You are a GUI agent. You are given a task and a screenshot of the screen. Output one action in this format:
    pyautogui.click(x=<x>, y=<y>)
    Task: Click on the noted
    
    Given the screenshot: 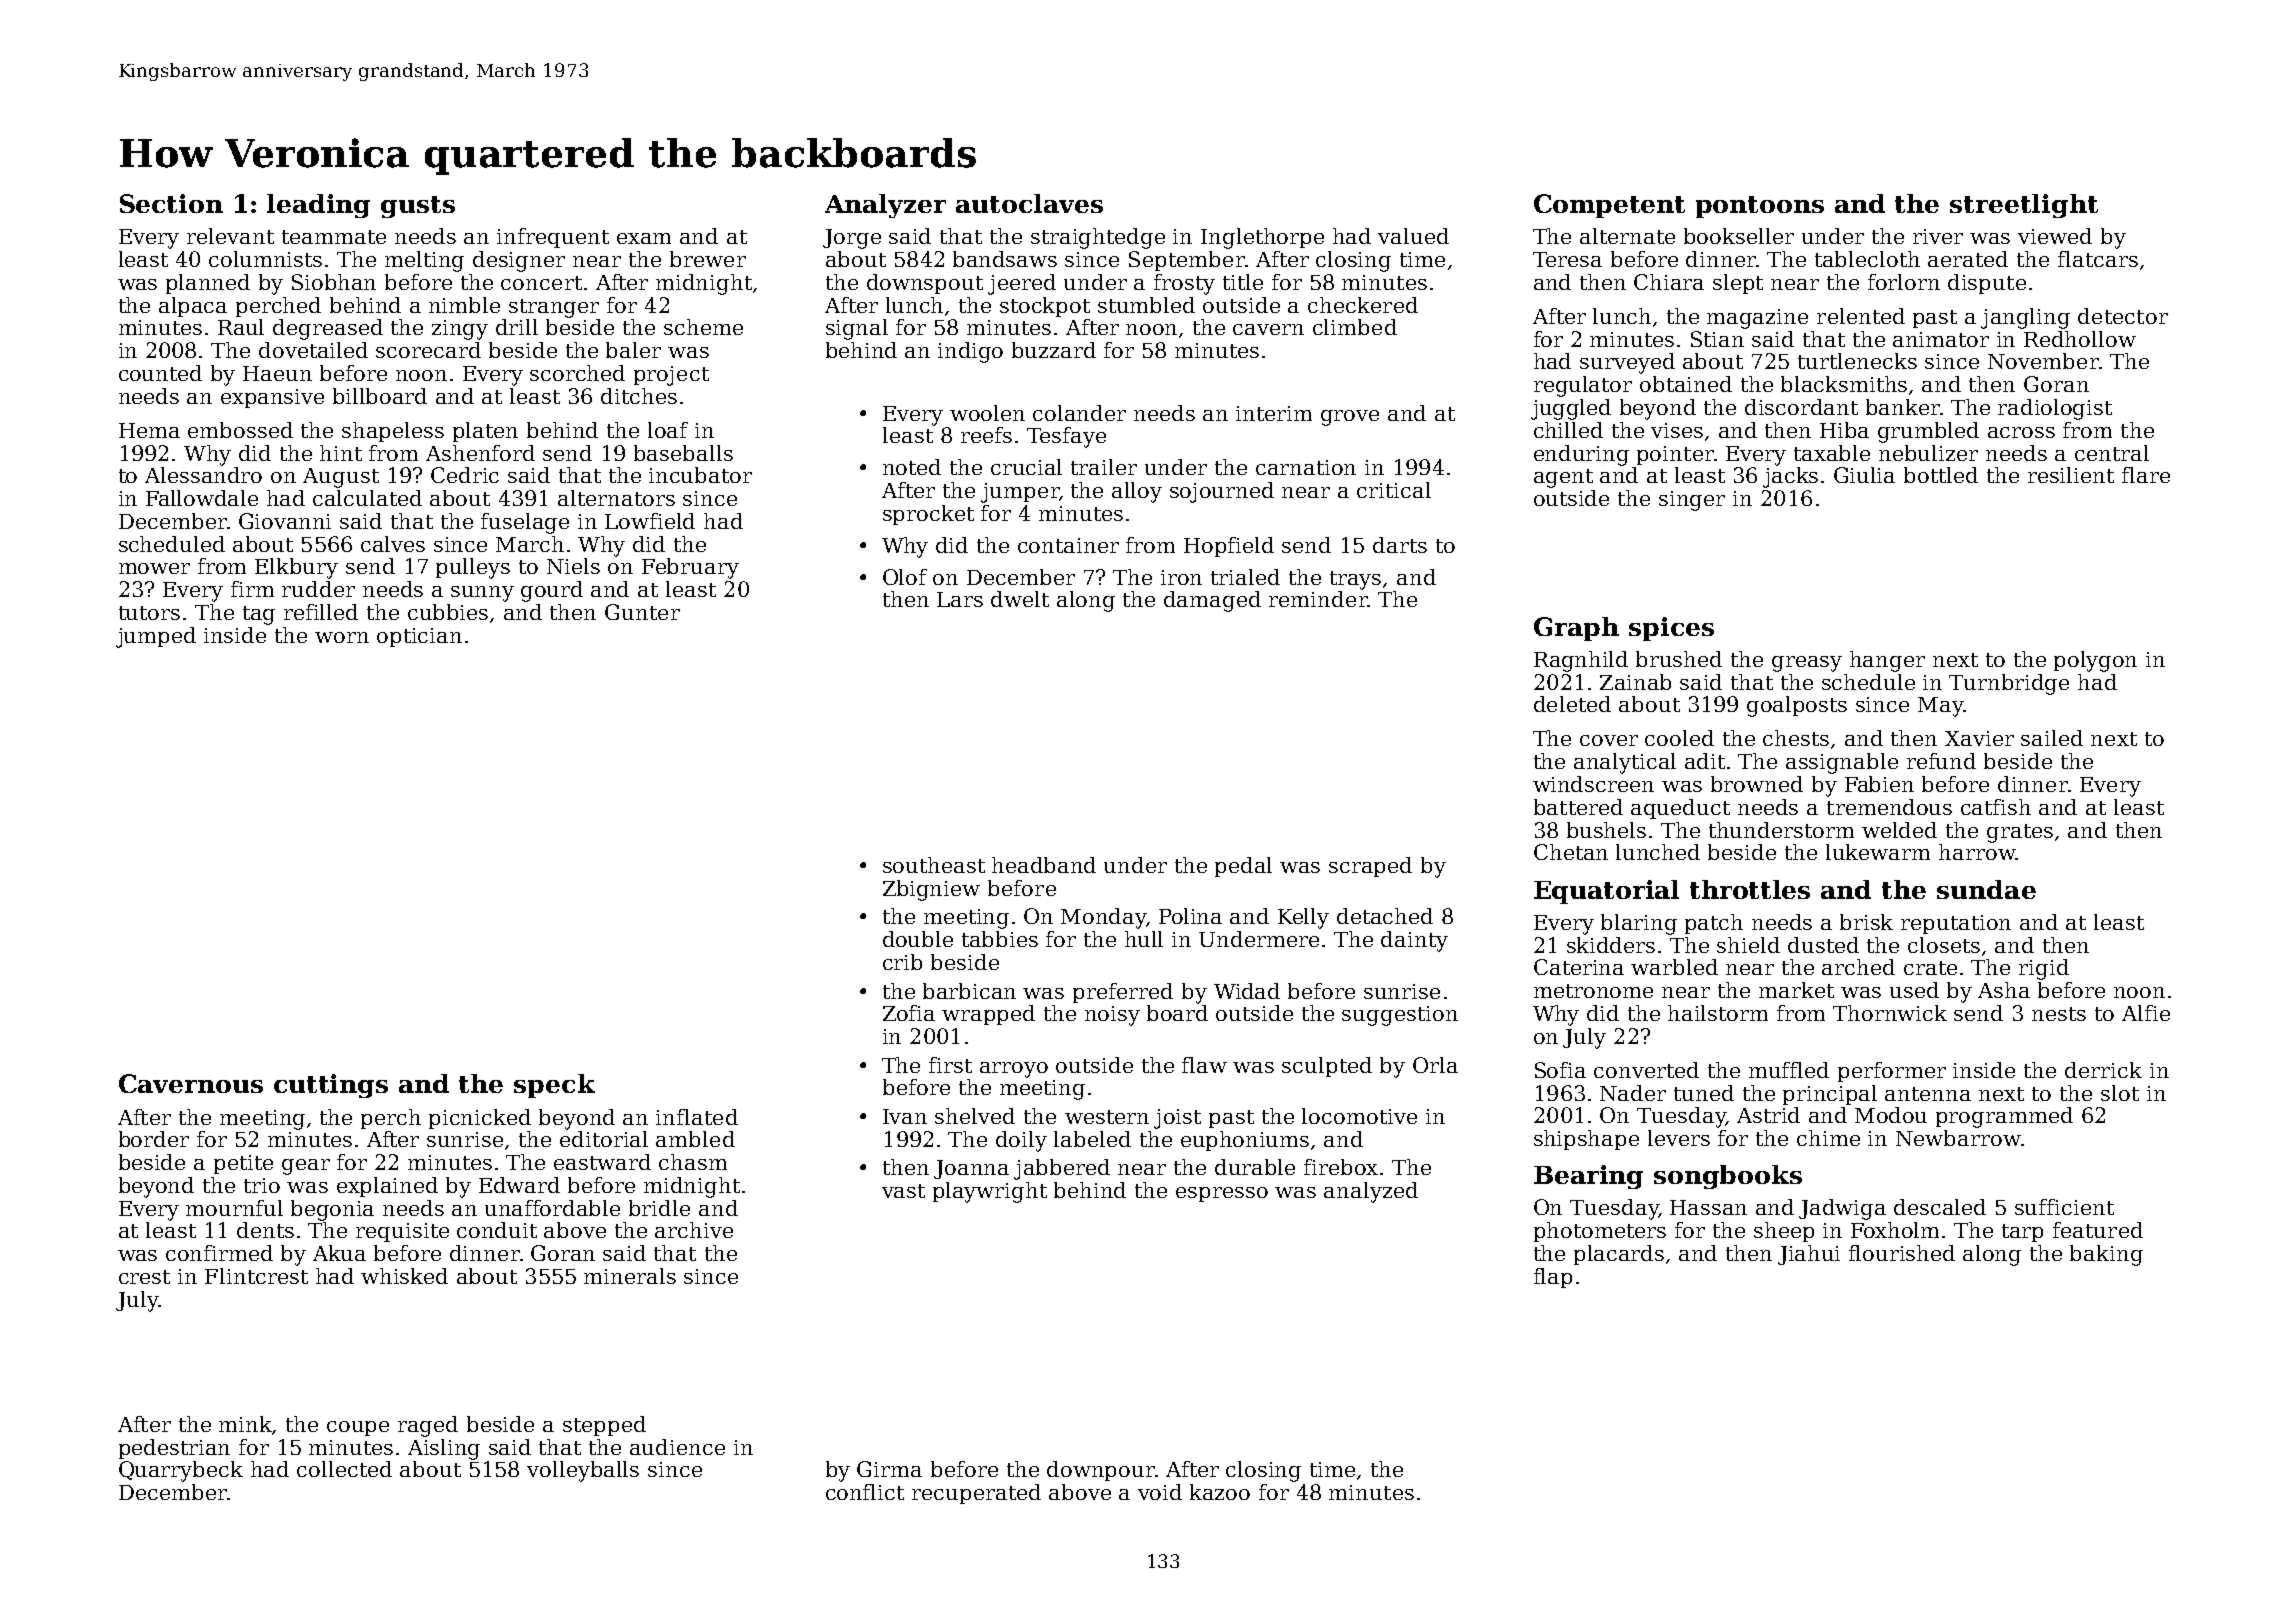 What is the action you would take?
    pyautogui.click(x=912, y=467)
